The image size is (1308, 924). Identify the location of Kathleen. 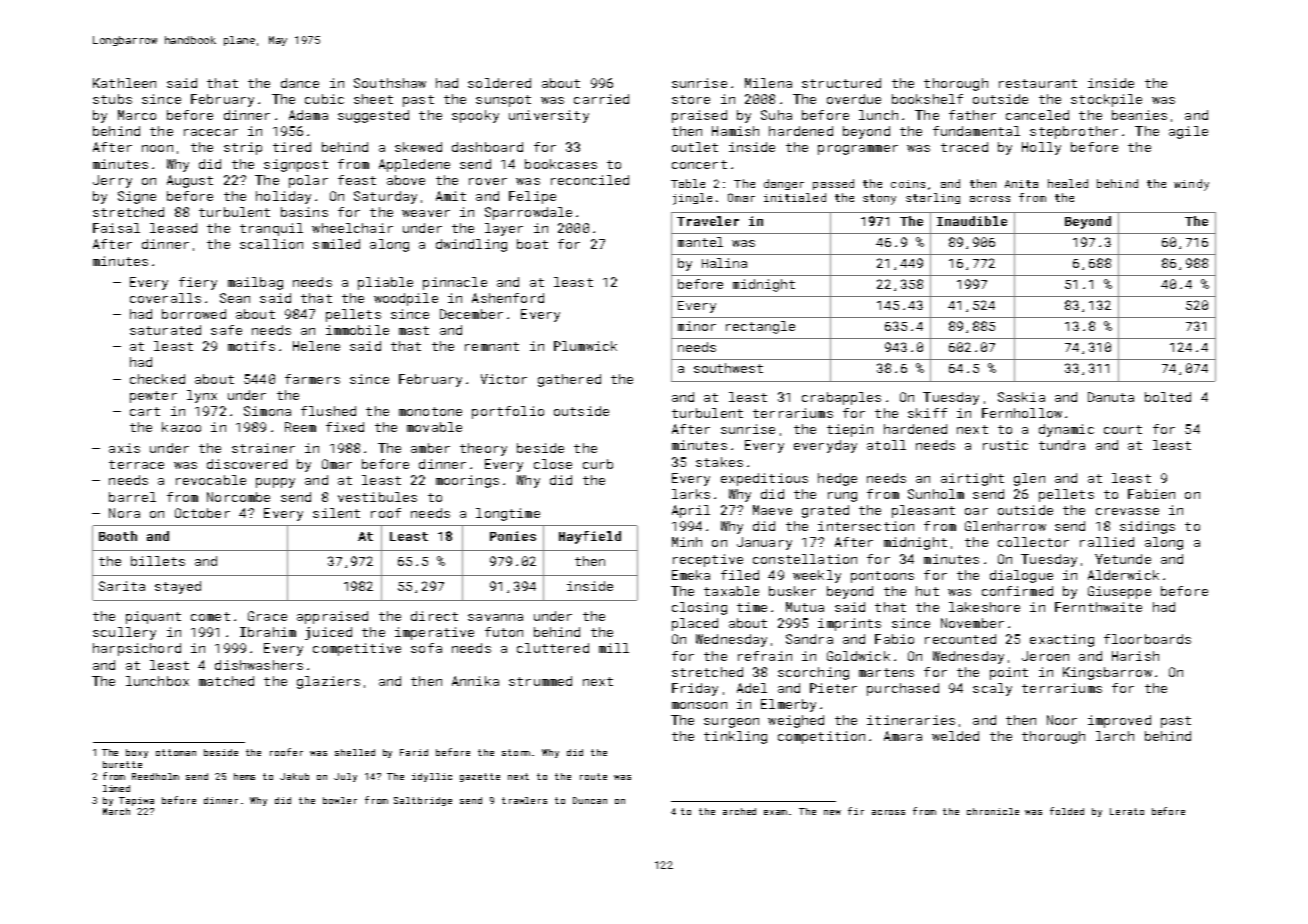
(124, 83).
